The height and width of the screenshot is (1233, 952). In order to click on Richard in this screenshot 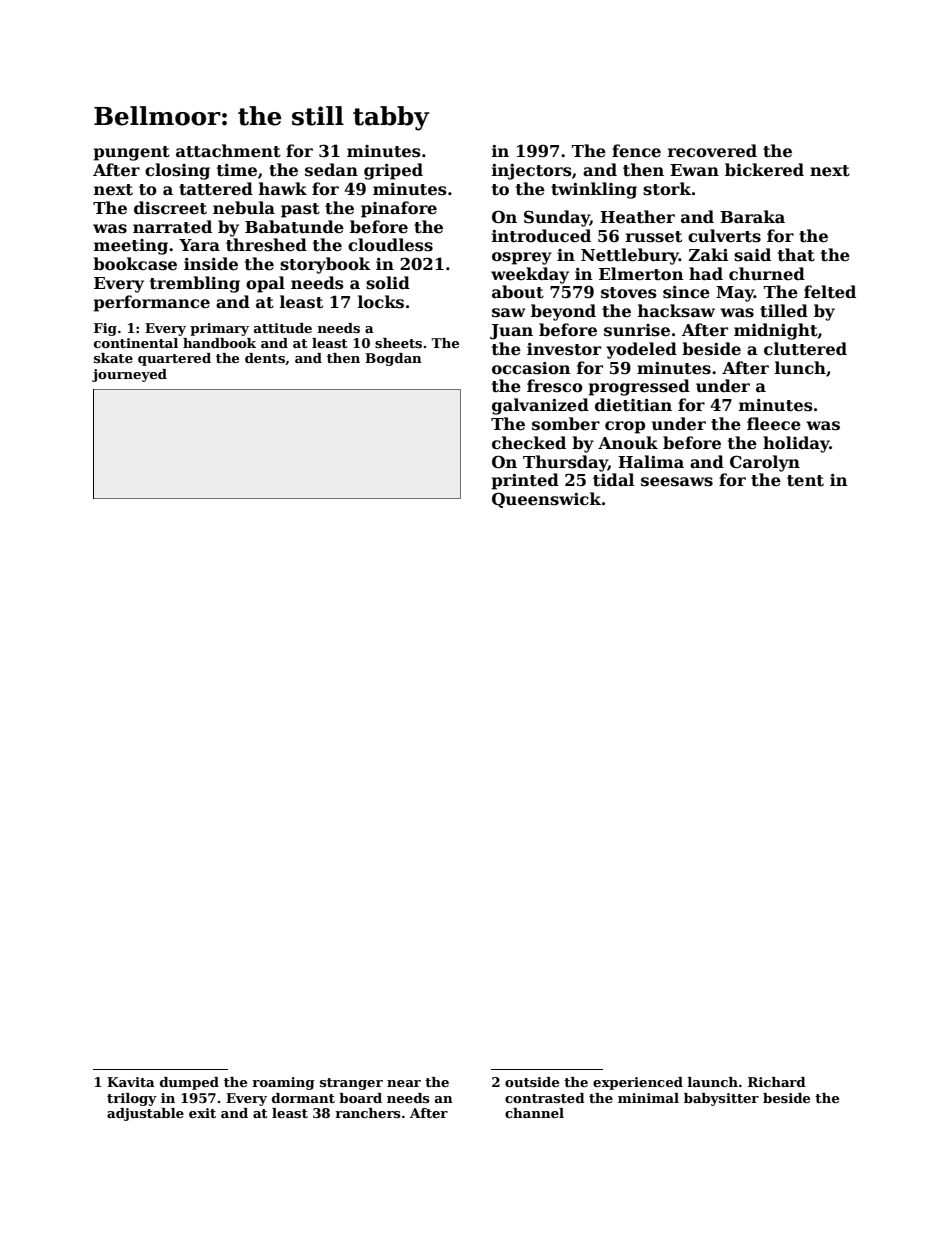, I will do `click(777, 1082)`.
